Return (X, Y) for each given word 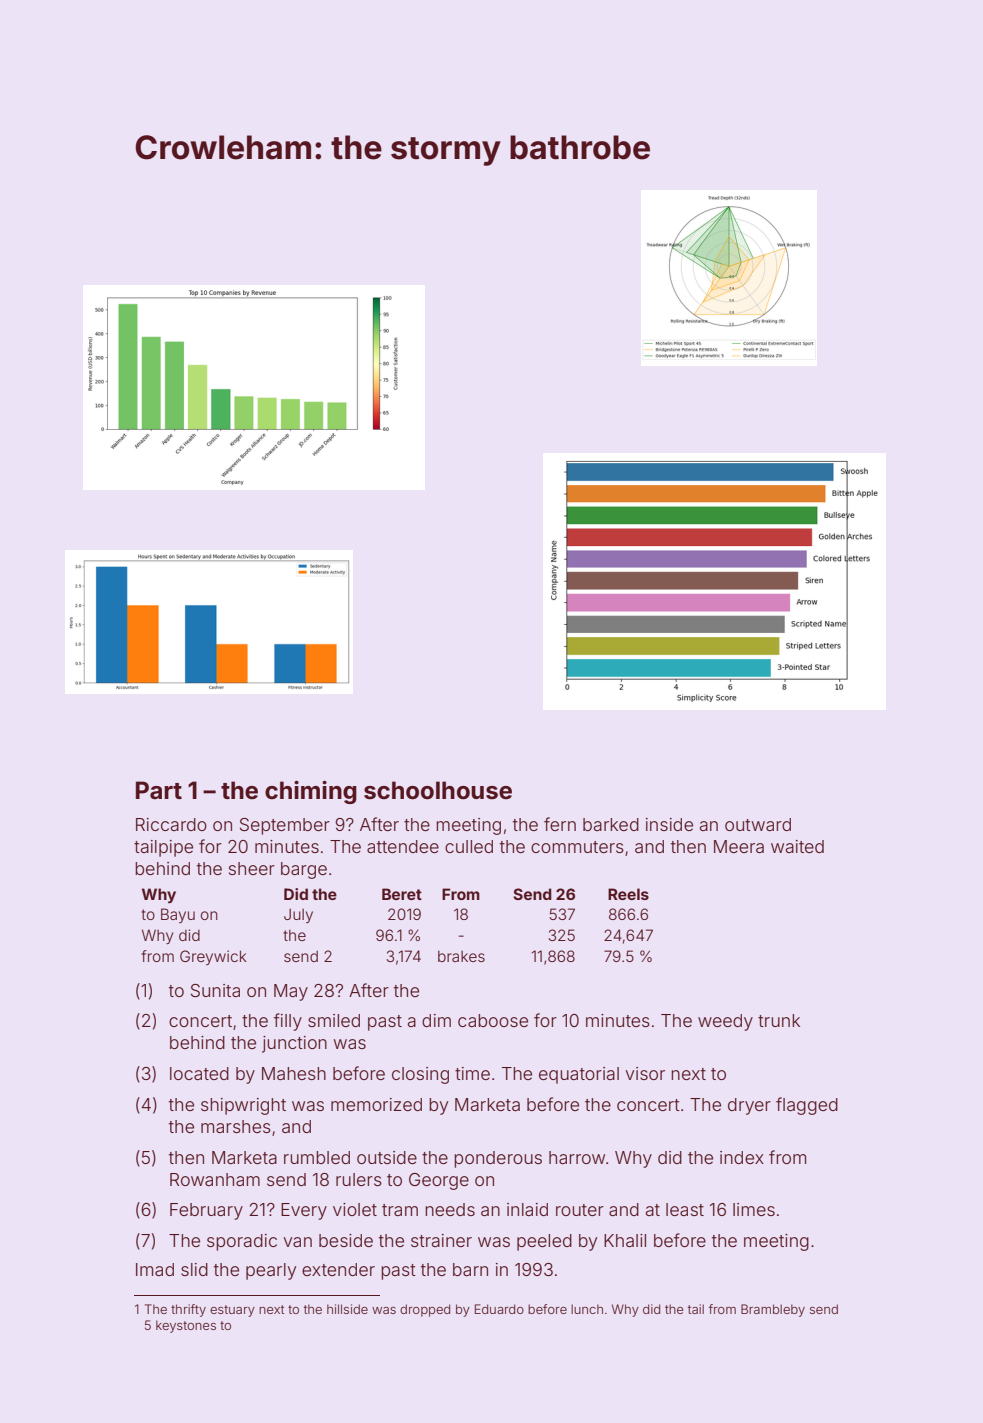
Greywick (213, 957)
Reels (628, 894)
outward (758, 824)
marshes (236, 1126)
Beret (402, 894)
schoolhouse (438, 790)
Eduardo (499, 1309)
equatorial (579, 1075)
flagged (807, 1106)
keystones (186, 1326)
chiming (311, 792)
